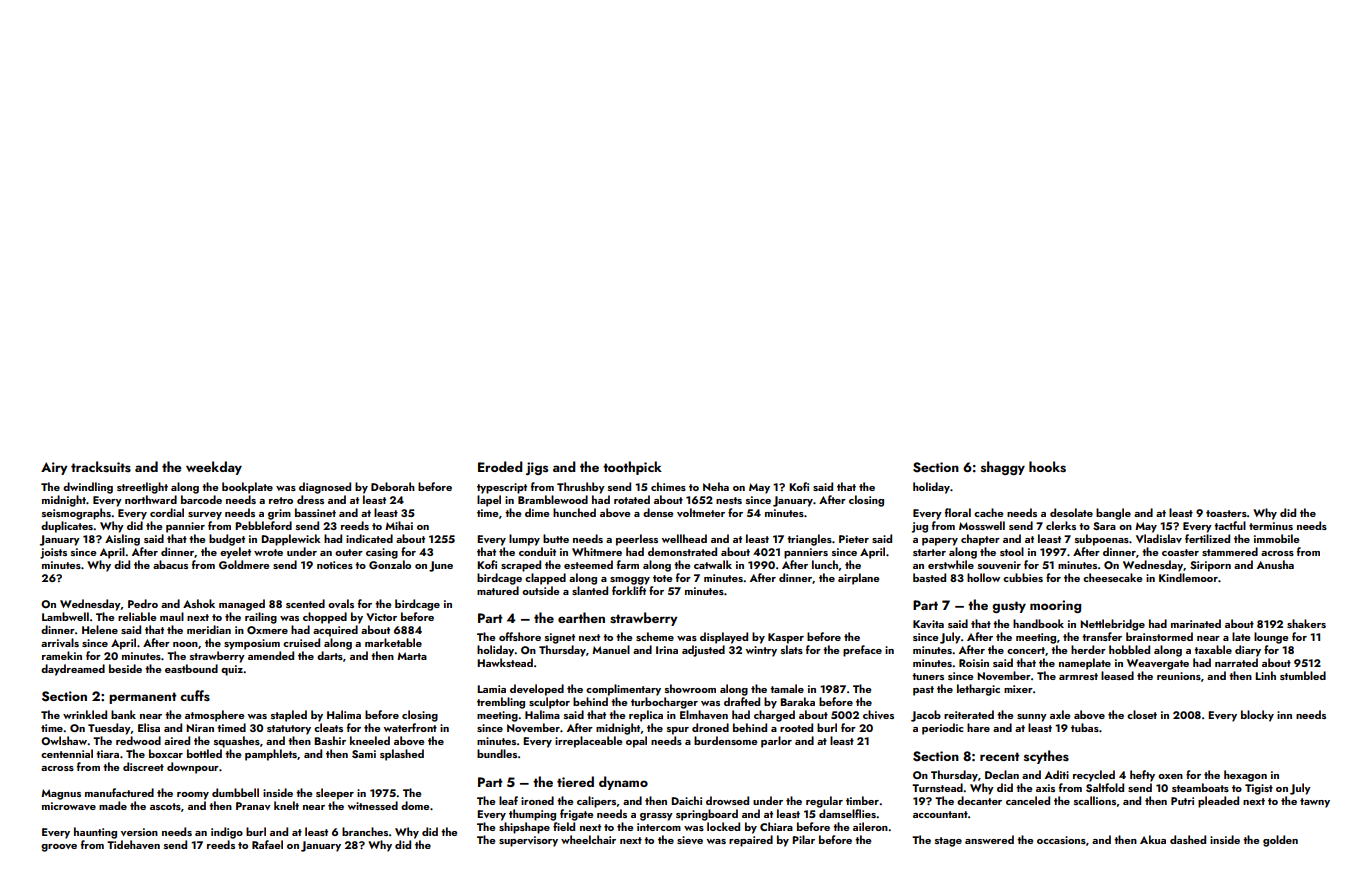 The width and height of the document is (1372, 887). I want to click on bank, so click(123, 714).
